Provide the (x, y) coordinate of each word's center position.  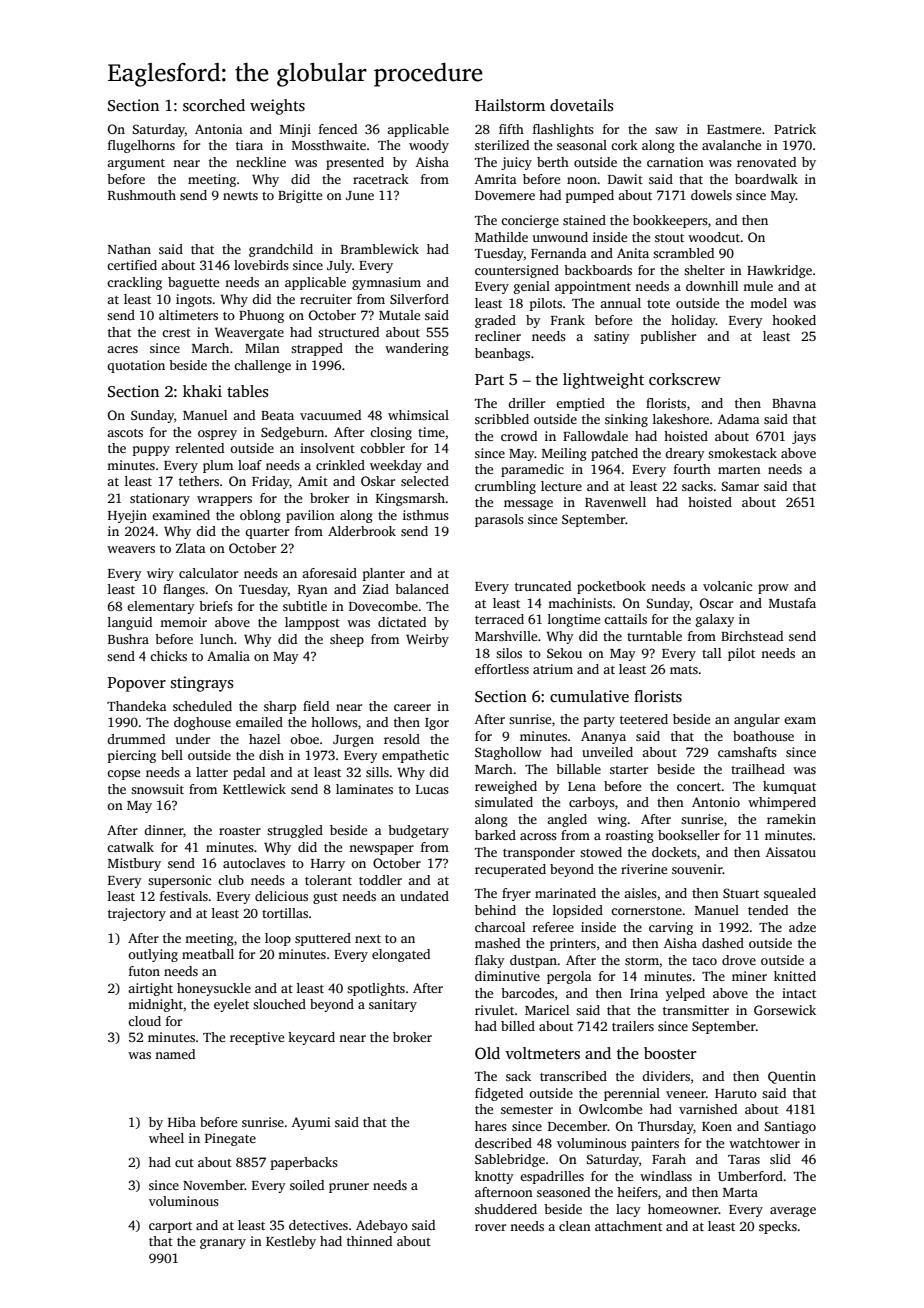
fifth (511, 129)
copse (123, 775)
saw (666, 130)
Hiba (182, 1122)
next (368, 939)
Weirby (427, 640)
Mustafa (792, 603)
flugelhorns (141, 146)
